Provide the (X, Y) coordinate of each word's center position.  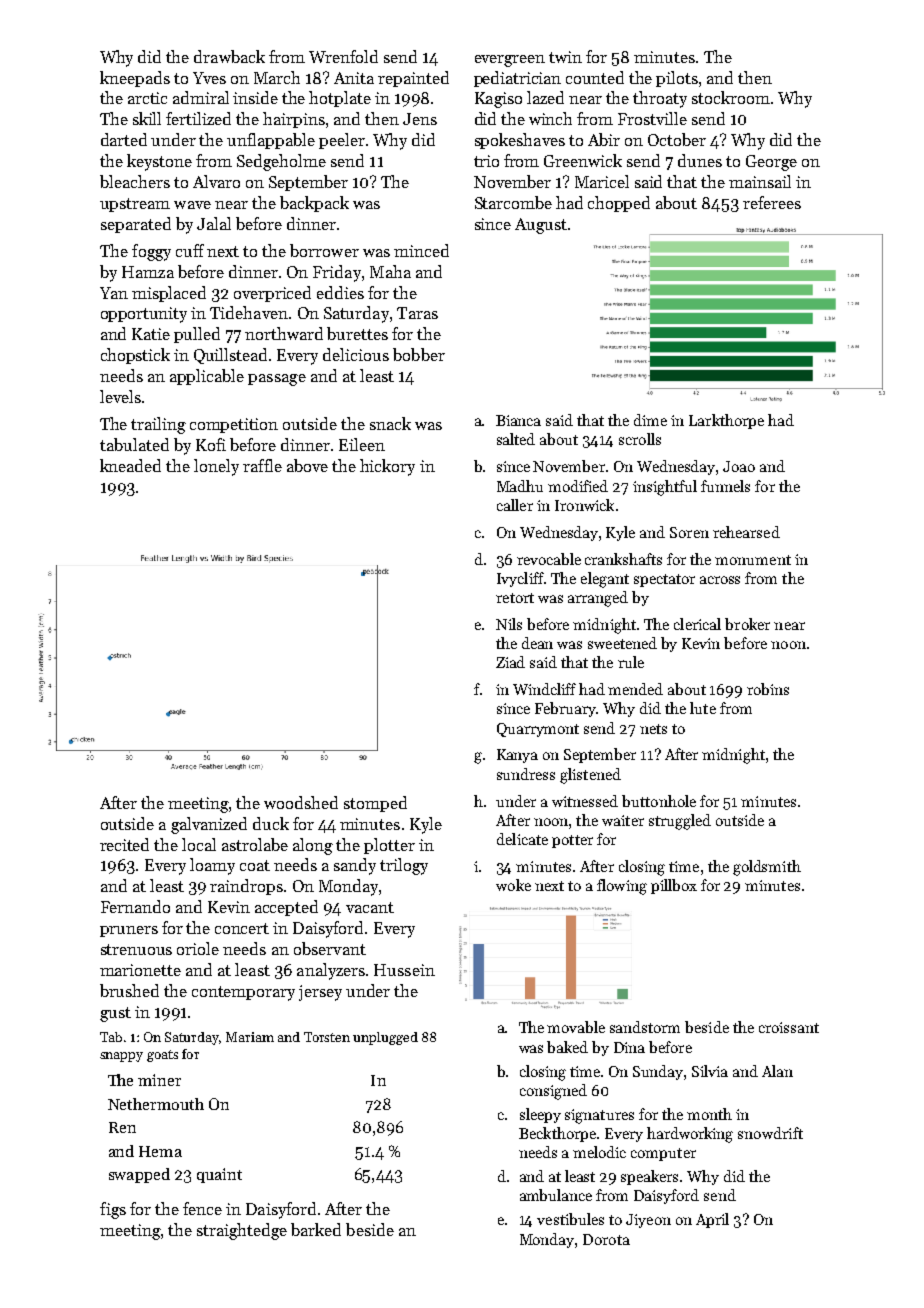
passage (277, 380)
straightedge (242, 1231)
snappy (121, 1057)
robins (768, 689)
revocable (549, 559)
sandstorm (645, 1027)
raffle (262, 465)
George (771, 163)
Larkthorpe (726, 421)
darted (124, 139)
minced (421, 250)
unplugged (385, 1038)
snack (390, 423)
